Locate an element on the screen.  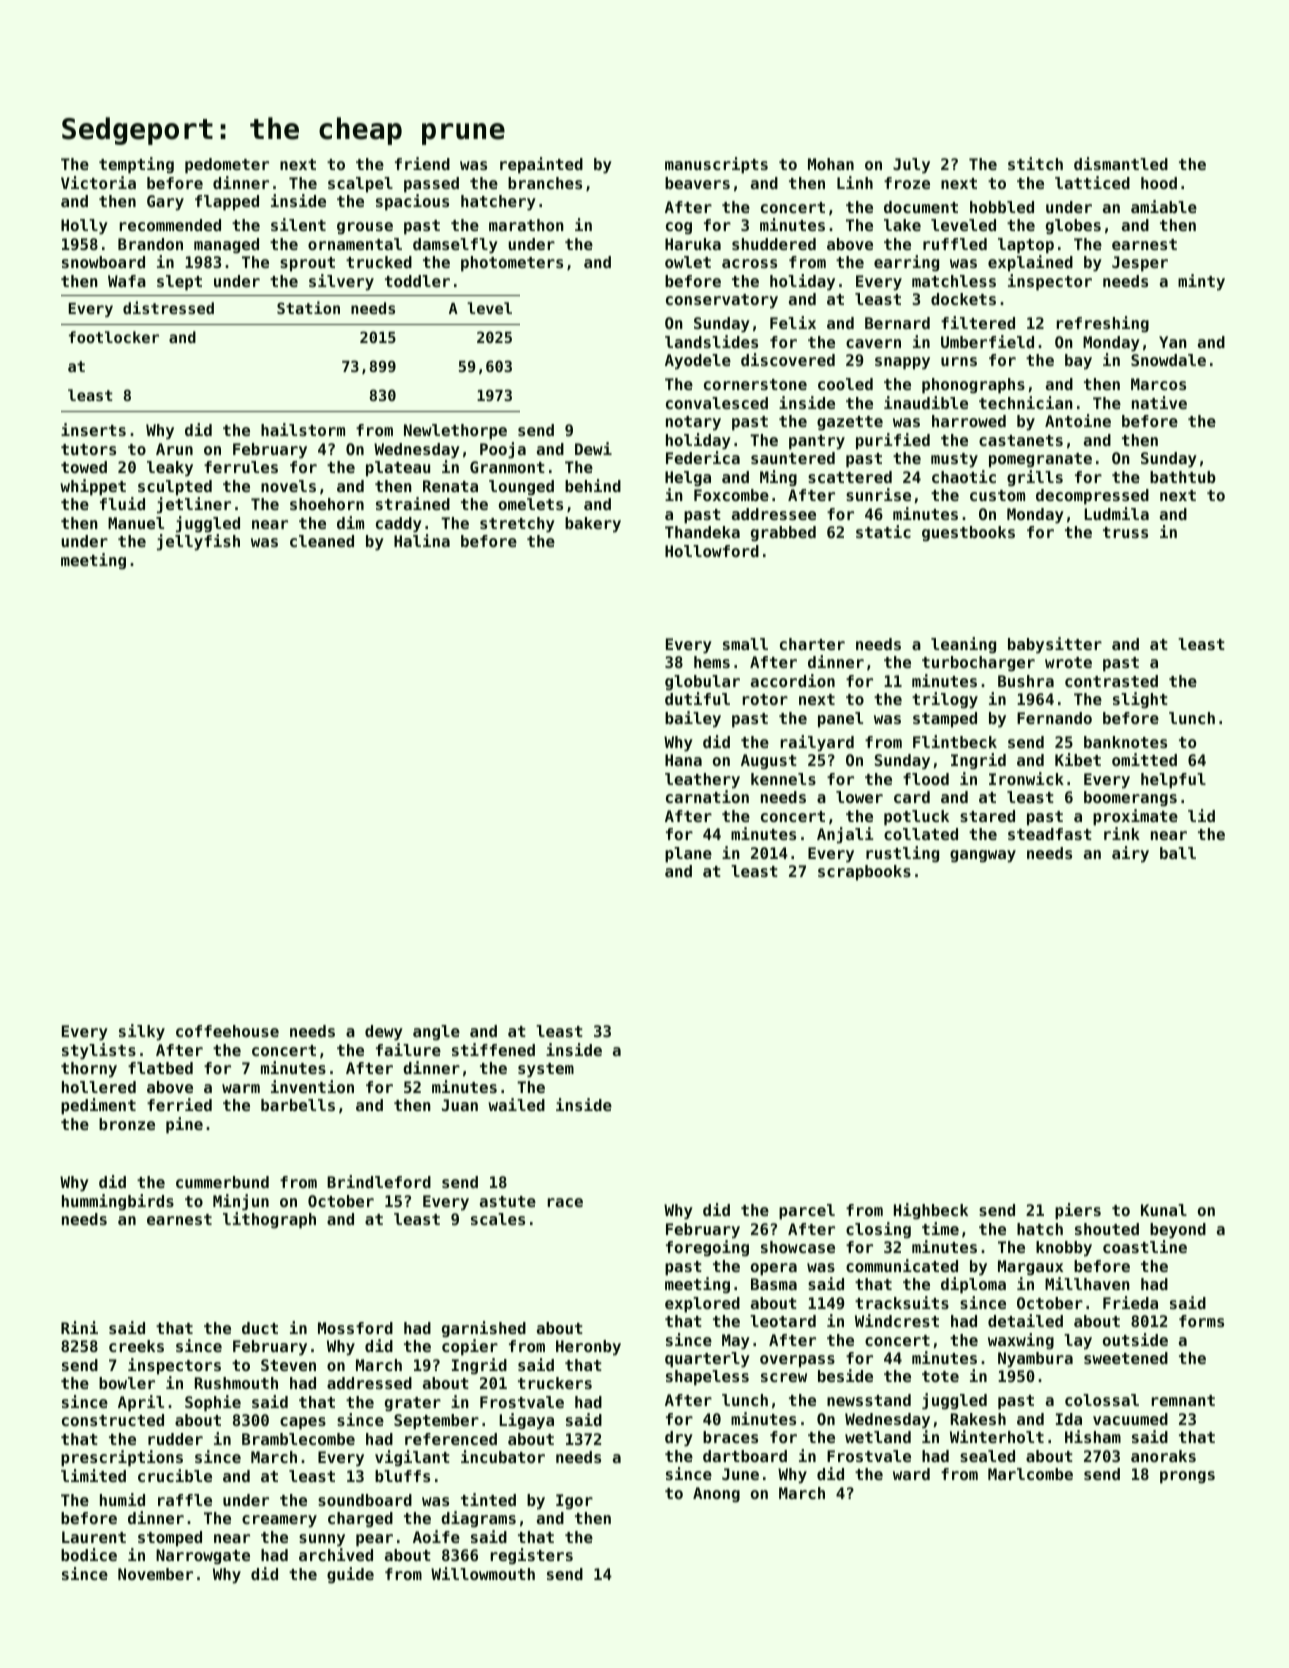
system is located at coordinates (546, 1070).
